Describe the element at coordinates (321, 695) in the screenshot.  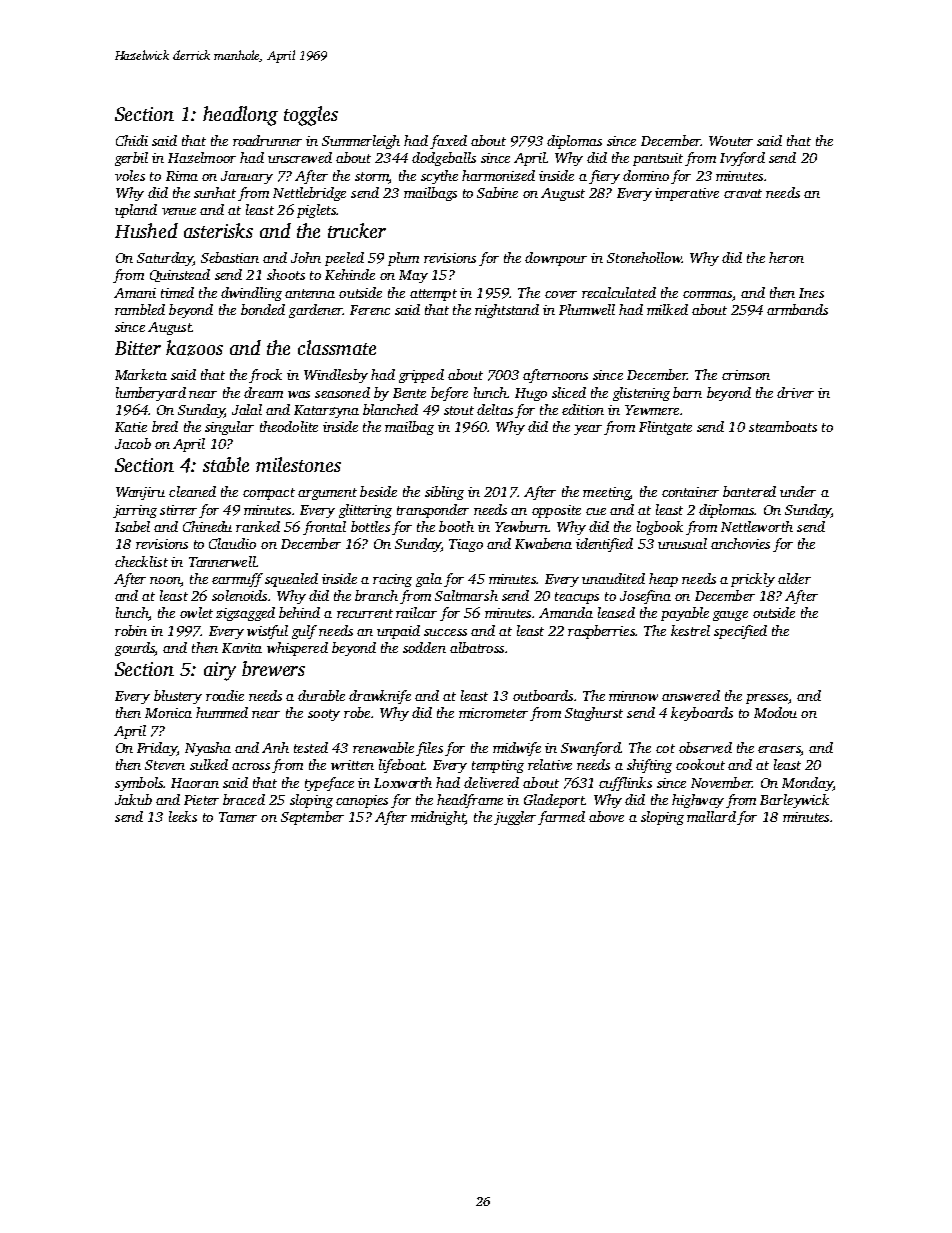
I see `durable` at that location.
